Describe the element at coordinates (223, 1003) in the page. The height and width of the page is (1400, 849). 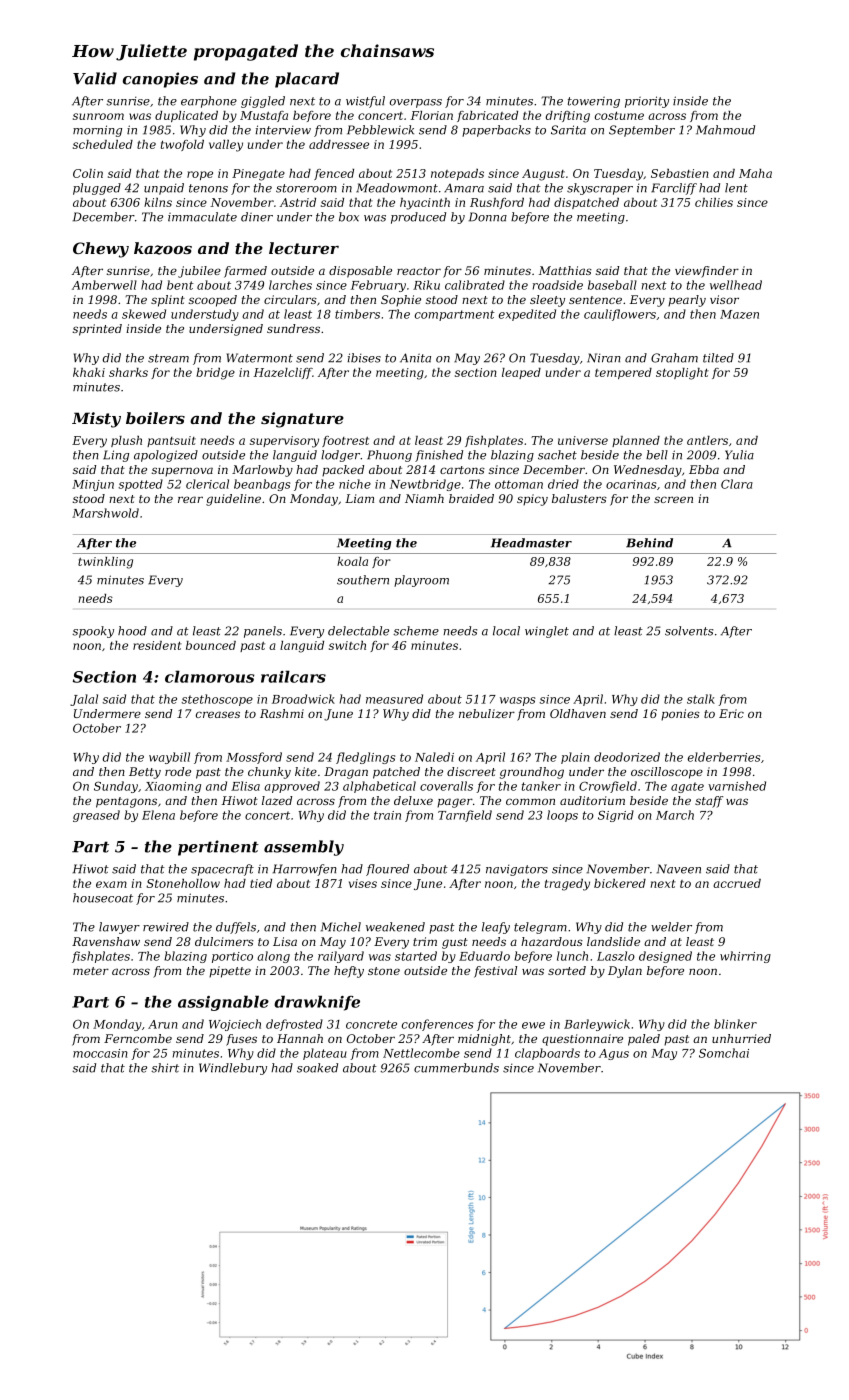
I see `assignable` at that location.
